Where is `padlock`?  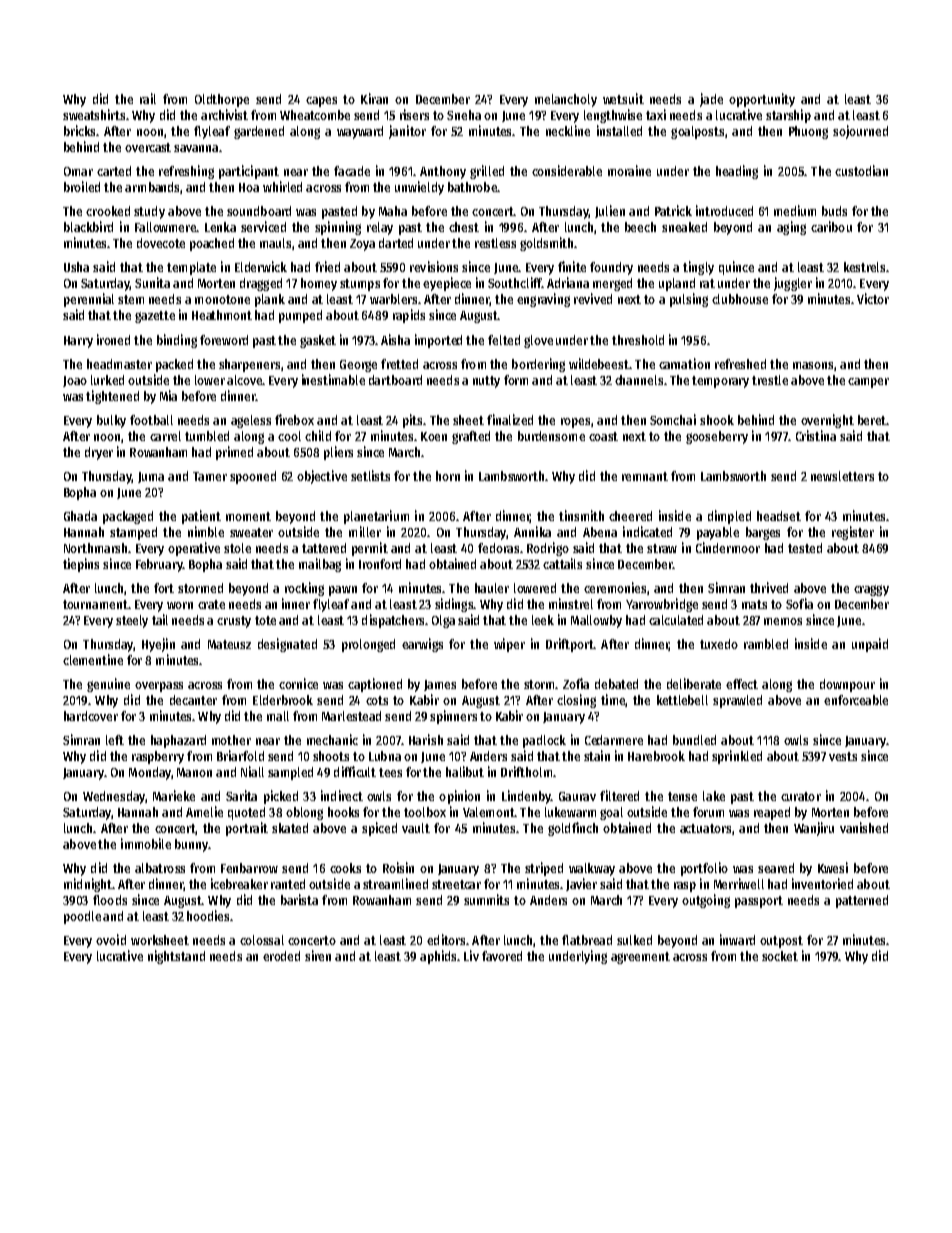 padlock is located at coordinates (544, 741).
